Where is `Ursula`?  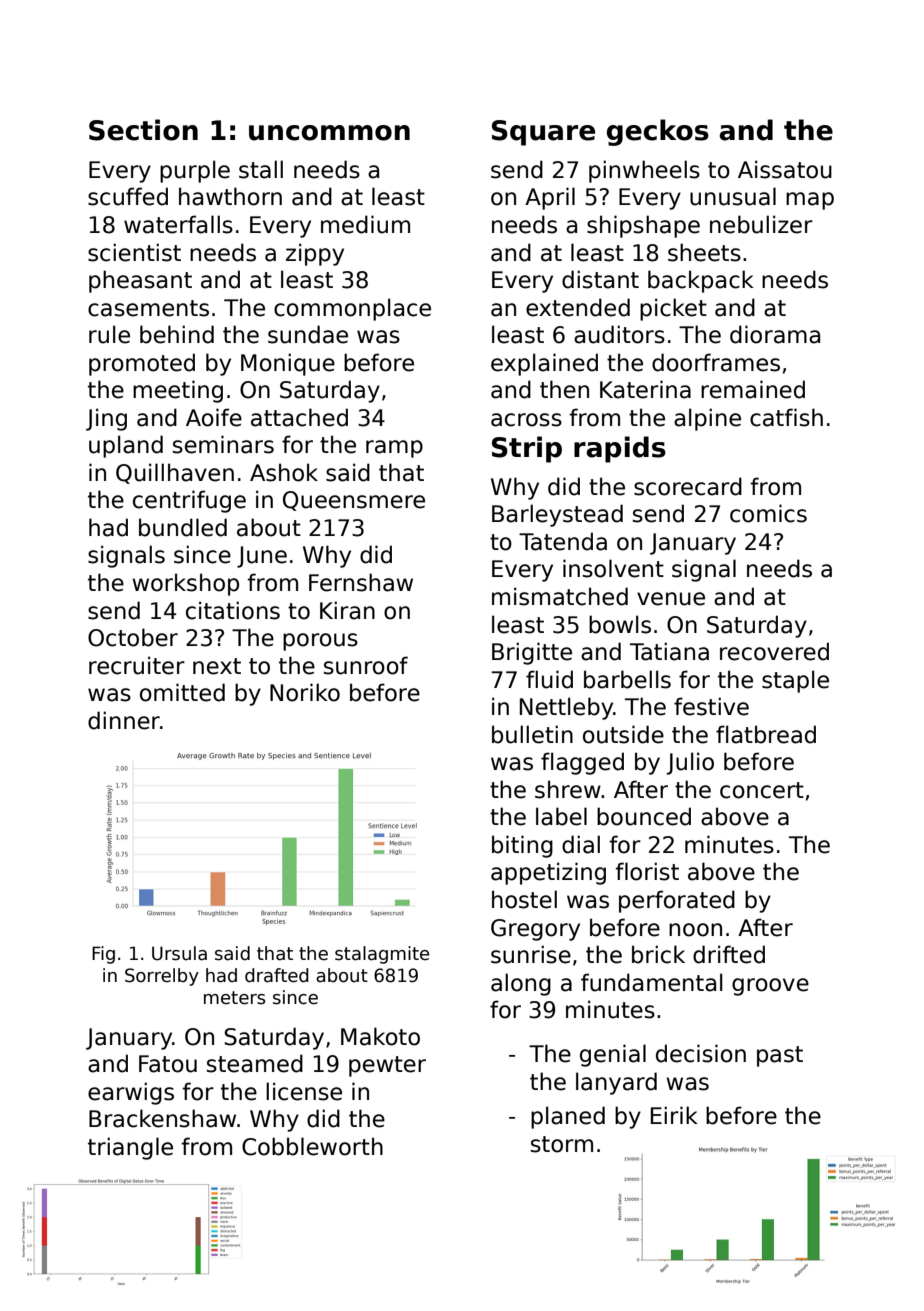
Ursula is located at coordinates (179, 953).
